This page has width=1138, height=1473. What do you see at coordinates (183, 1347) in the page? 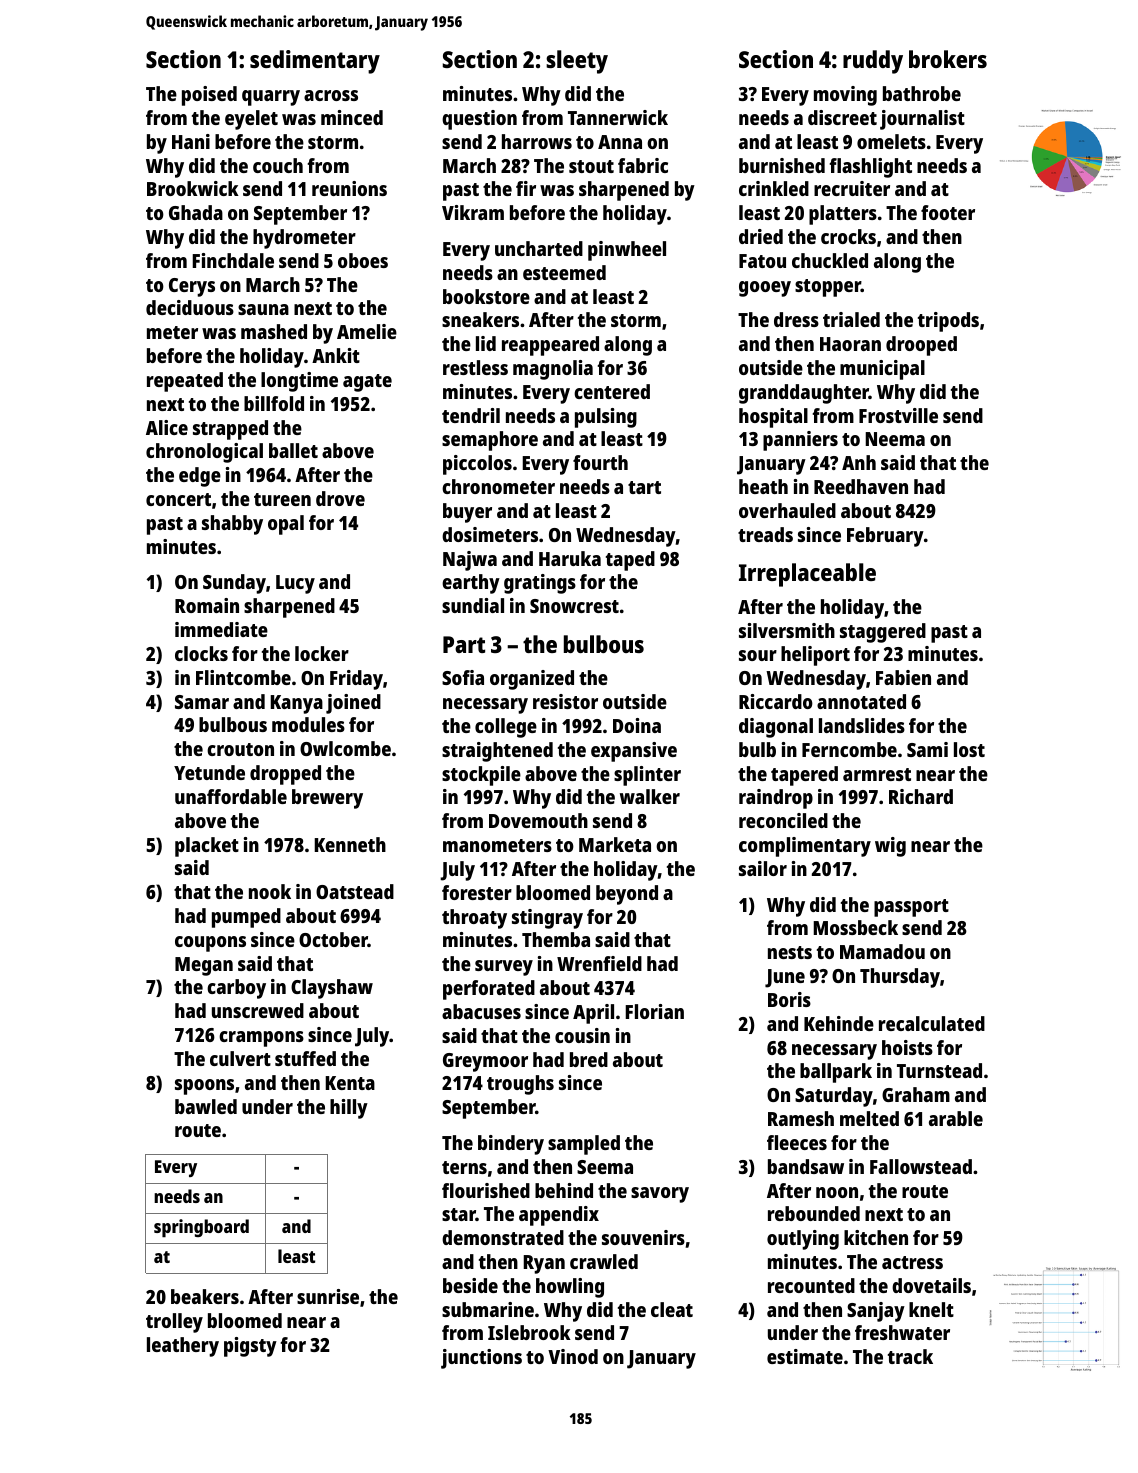
I see `leathery` at bounding box center [183, 1347].
